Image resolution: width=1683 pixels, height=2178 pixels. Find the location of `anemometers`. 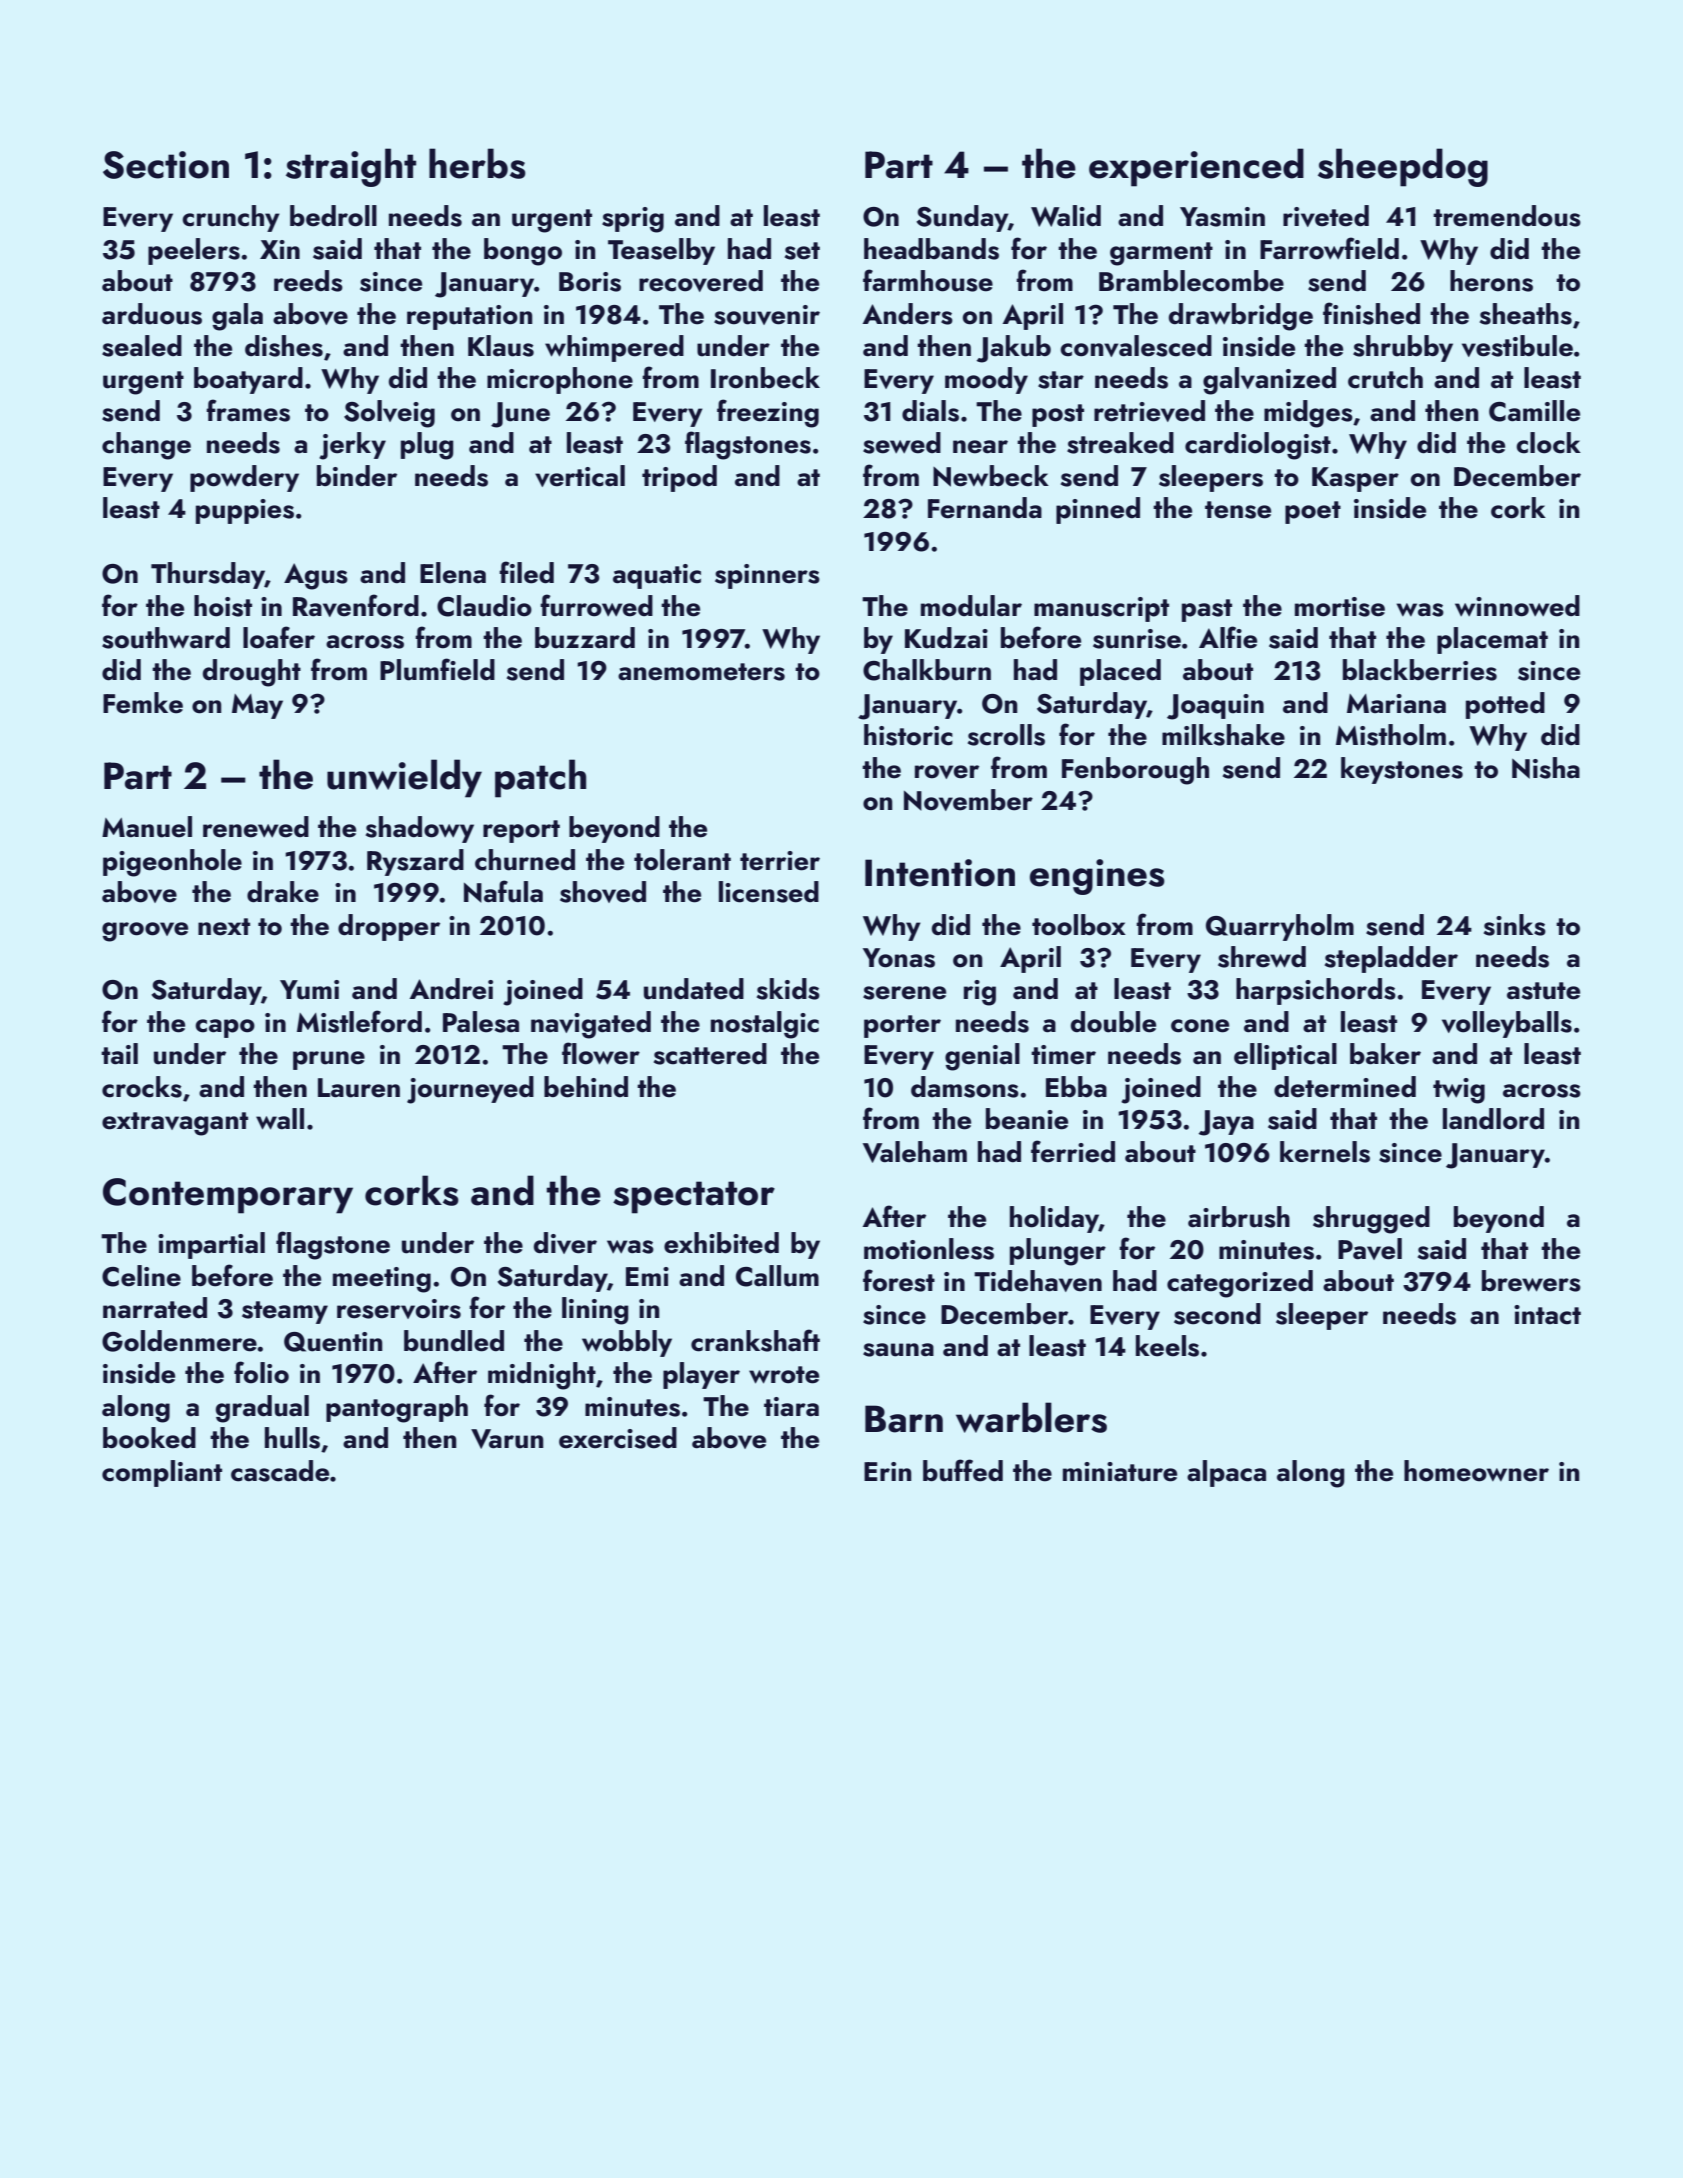

anemometers is located at coordinates (701, 672).
